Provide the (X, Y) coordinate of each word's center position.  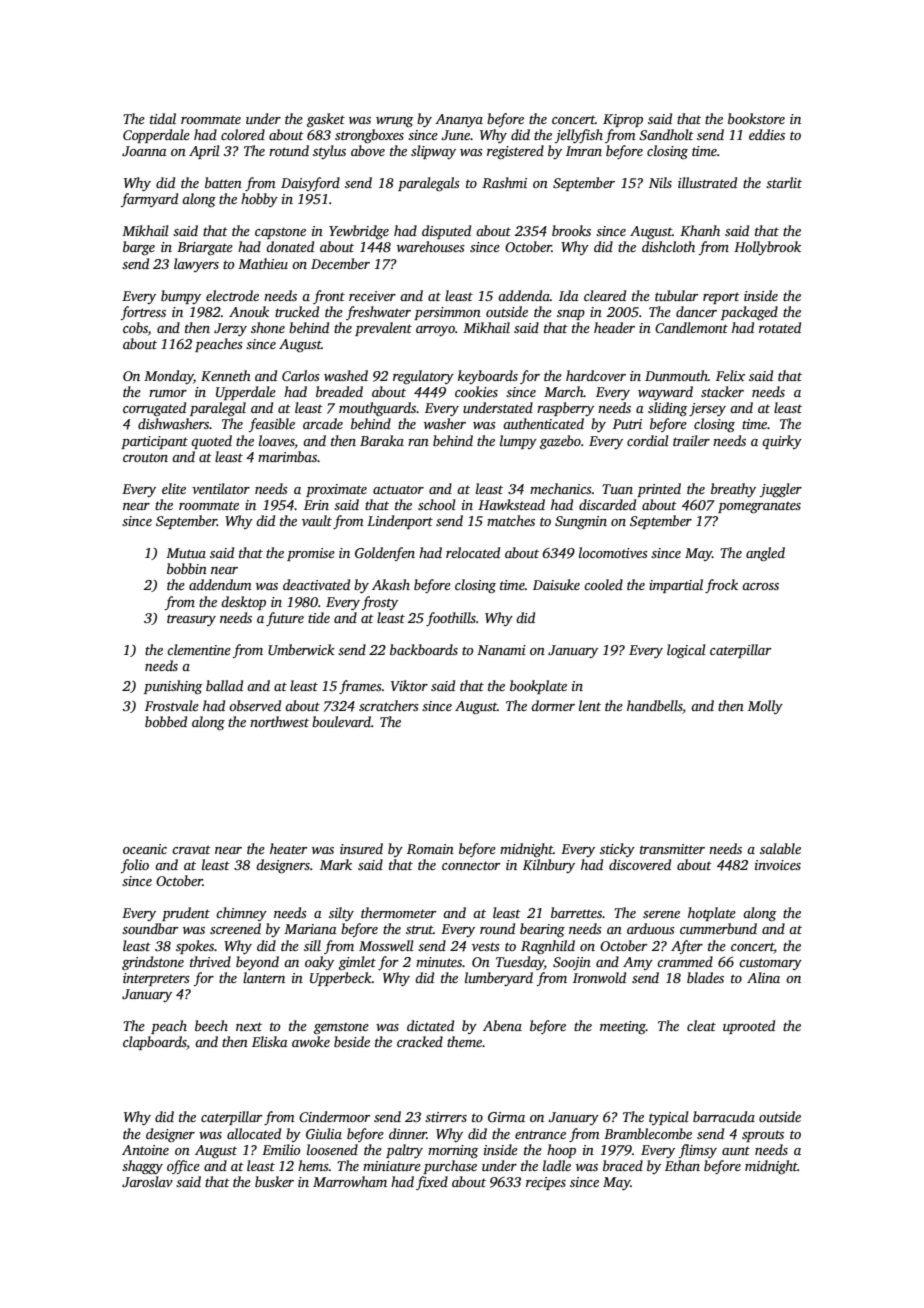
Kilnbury (549, 866)
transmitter (672, 849)
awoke (311, 1041)
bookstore (756, 118)
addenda (524, 295)
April (204, 152)
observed (255, 705)
